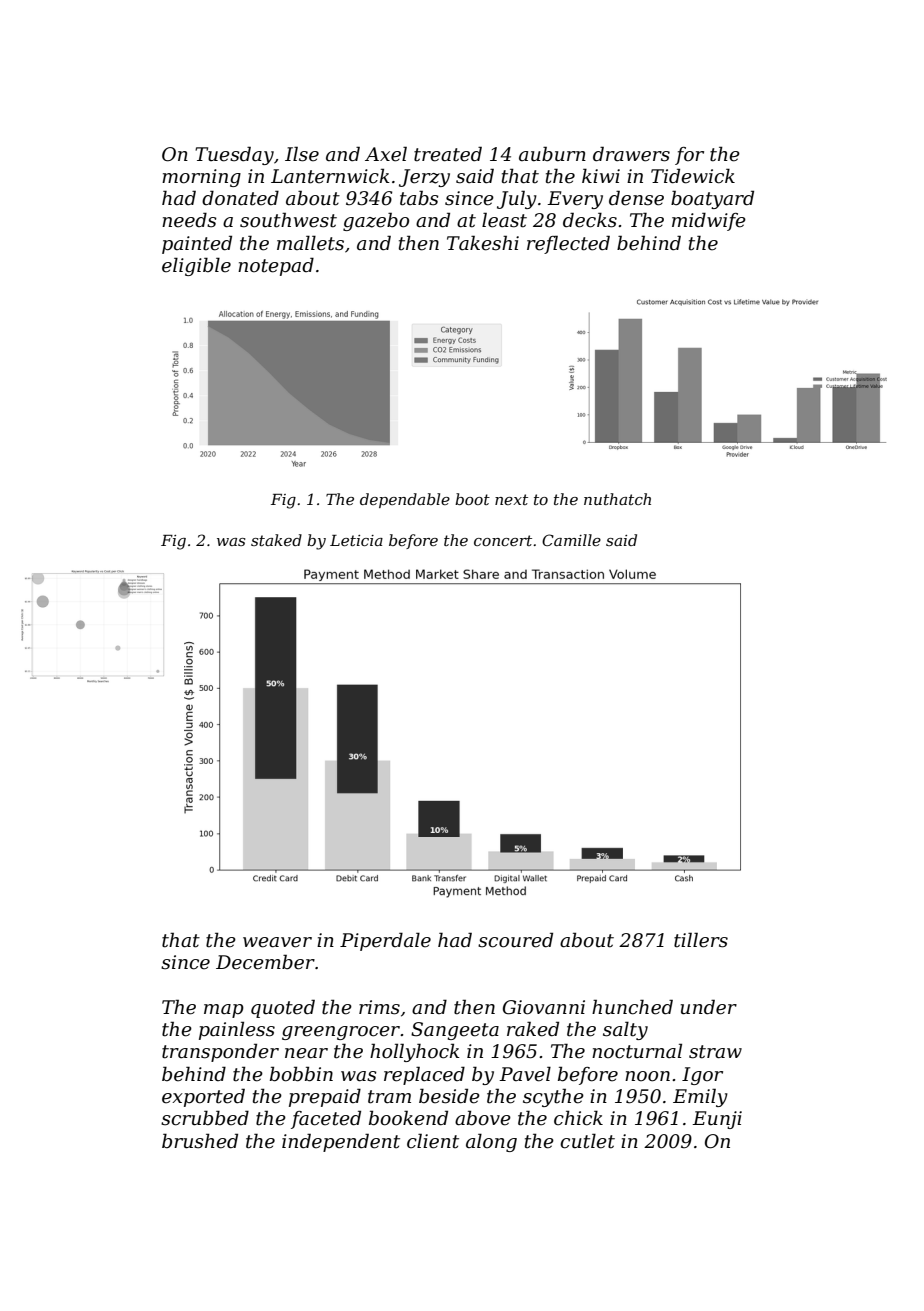  I want to click on Leticia, so click(356, 540).
